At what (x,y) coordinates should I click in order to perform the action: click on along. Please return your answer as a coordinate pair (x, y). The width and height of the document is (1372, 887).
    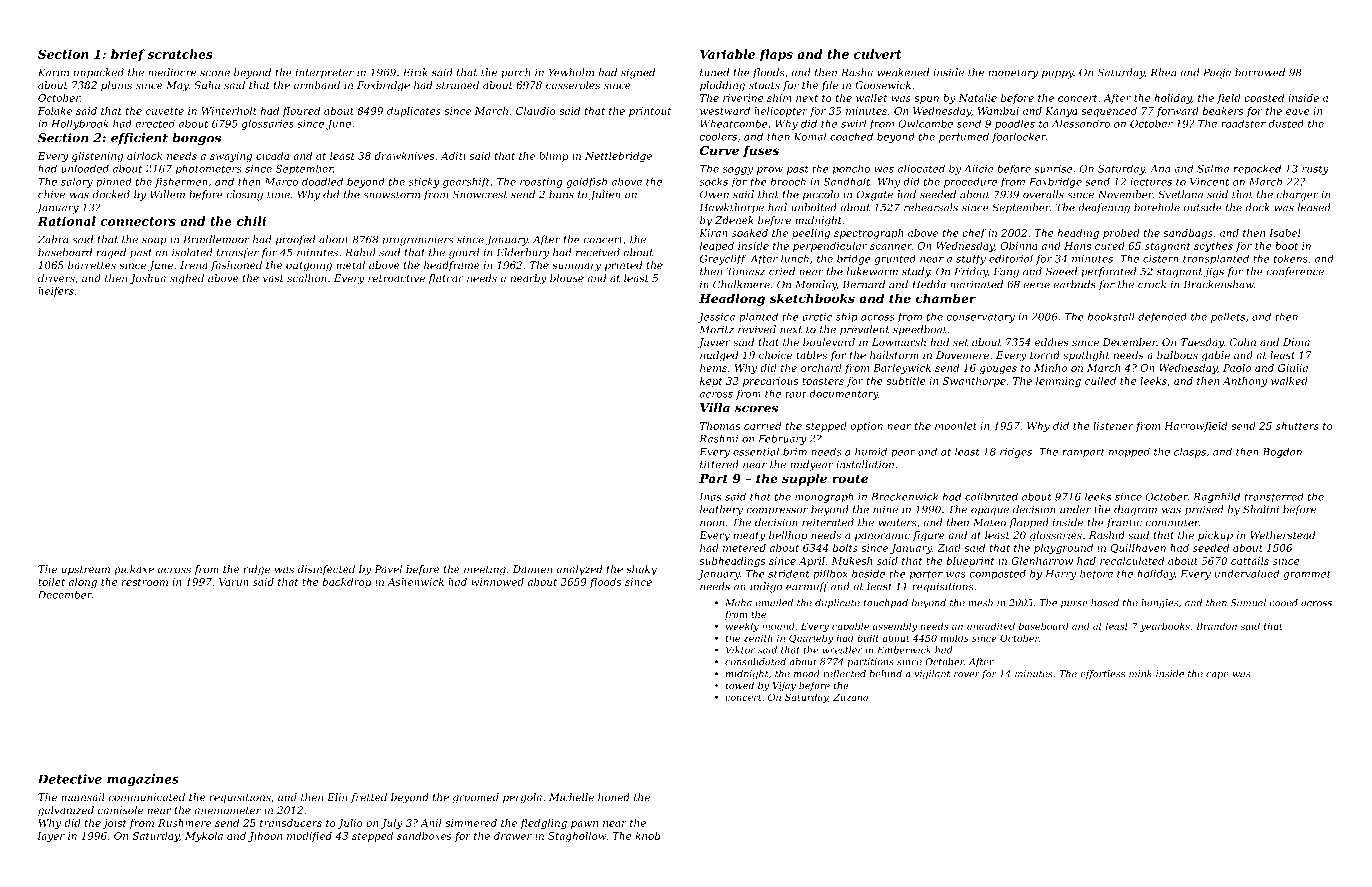
    Looking at the image, I should click on (83, 583).
